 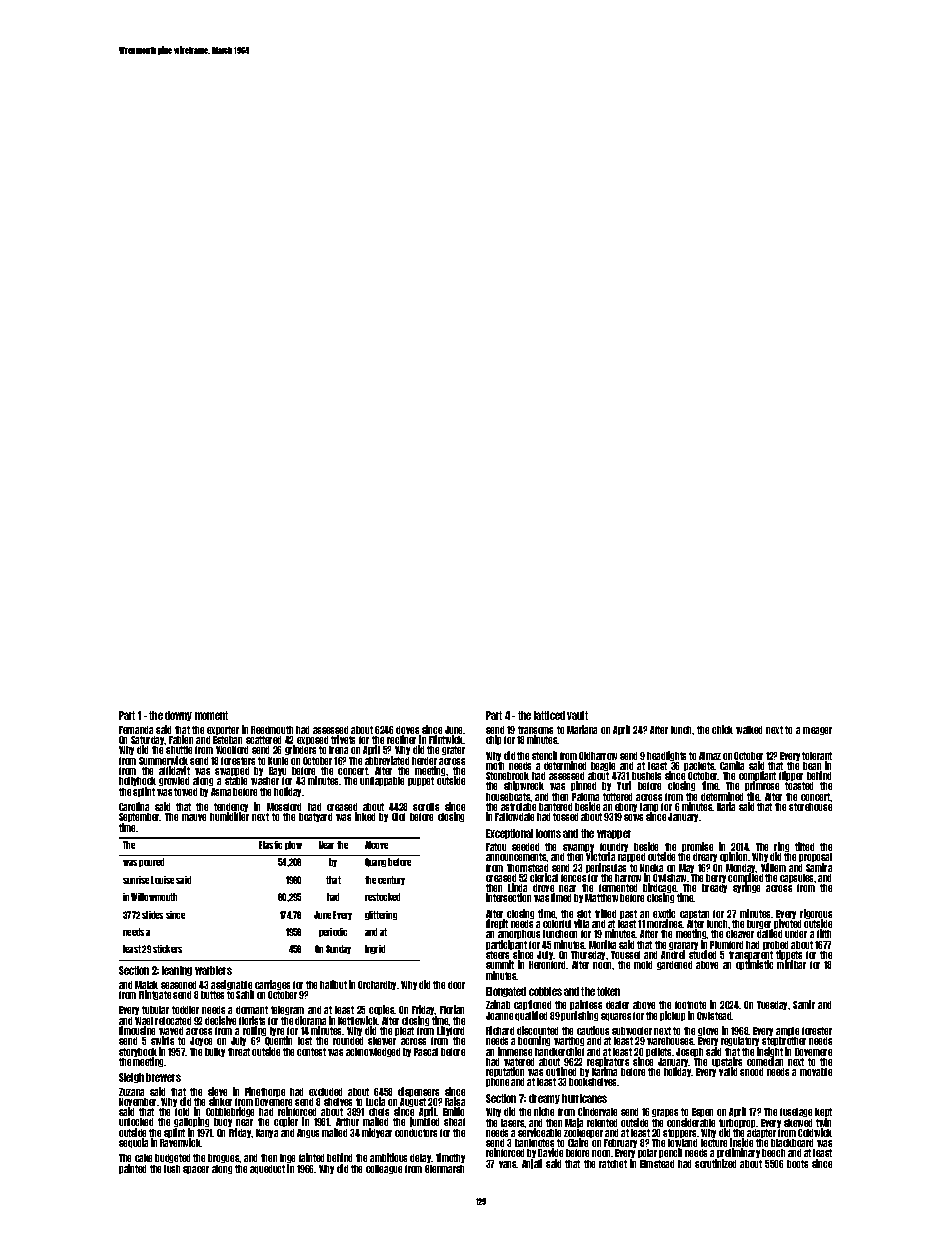 What do you see at coordinates (211, 715) in the screenshot?
I see `moment` at bounding box center [211, 715].
